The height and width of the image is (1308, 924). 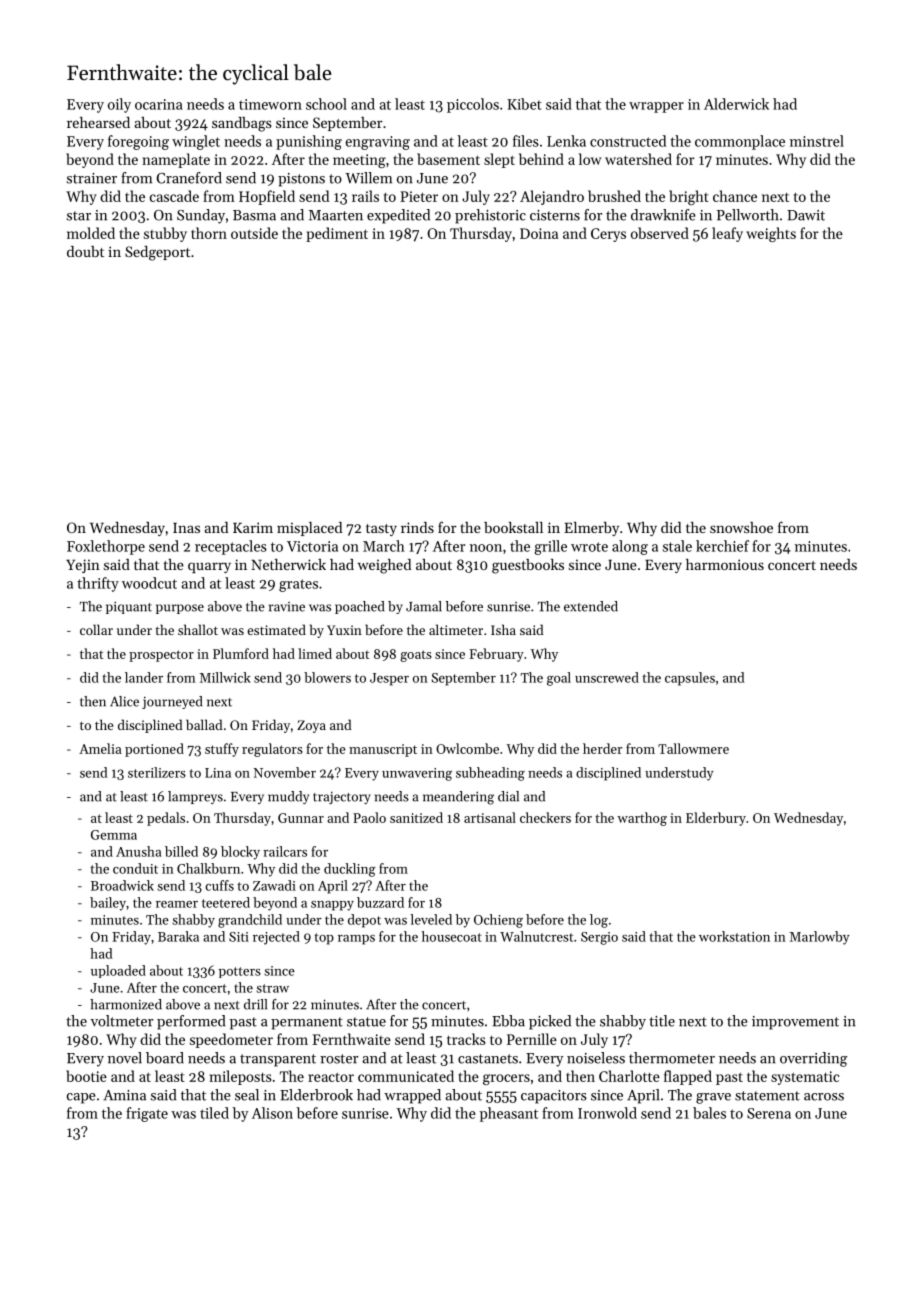 What do you see at coordinates (513, 527) in the image?
I see `bookstall` at bounding box center [513, 527].
